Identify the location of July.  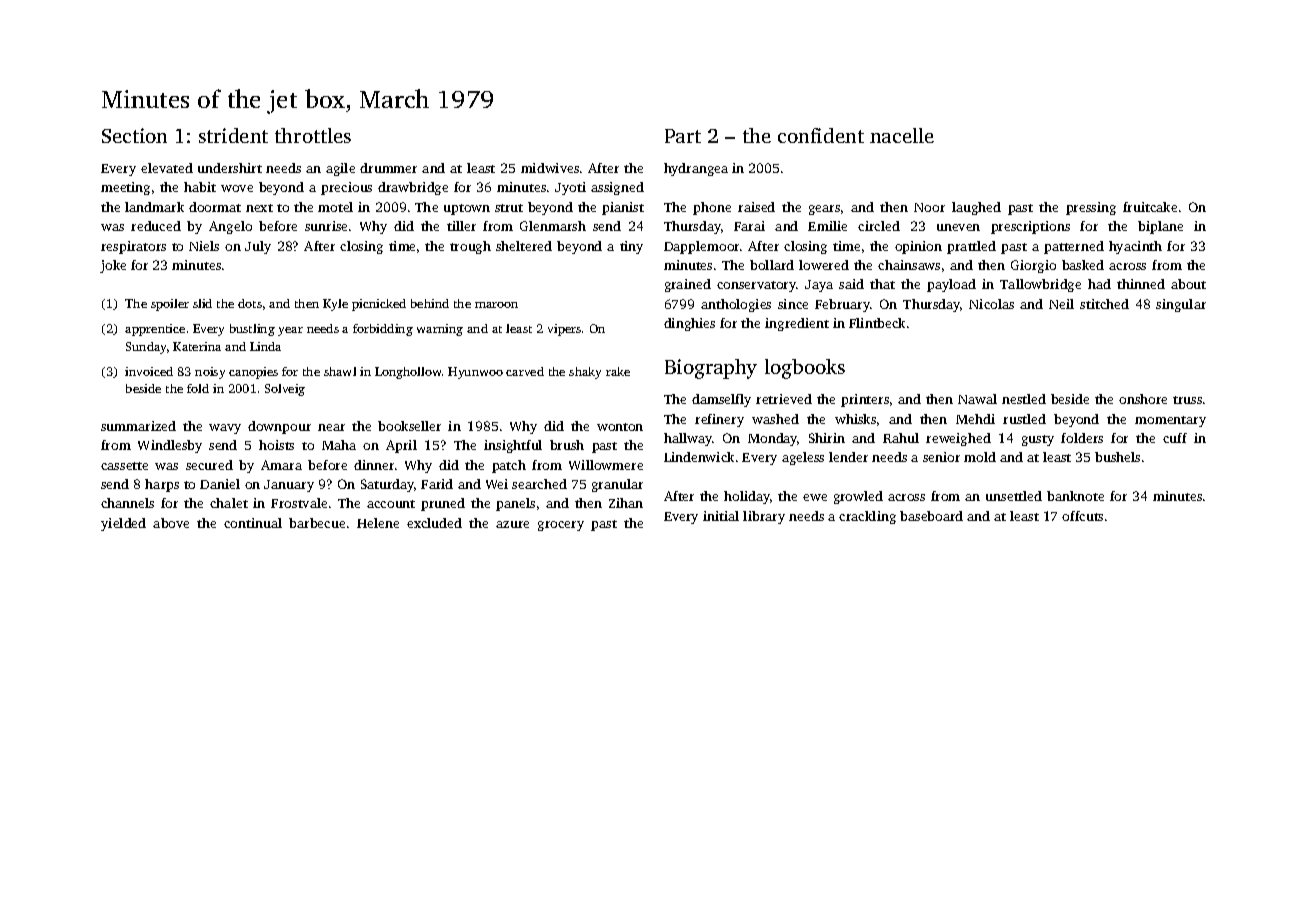
(258, 247).
